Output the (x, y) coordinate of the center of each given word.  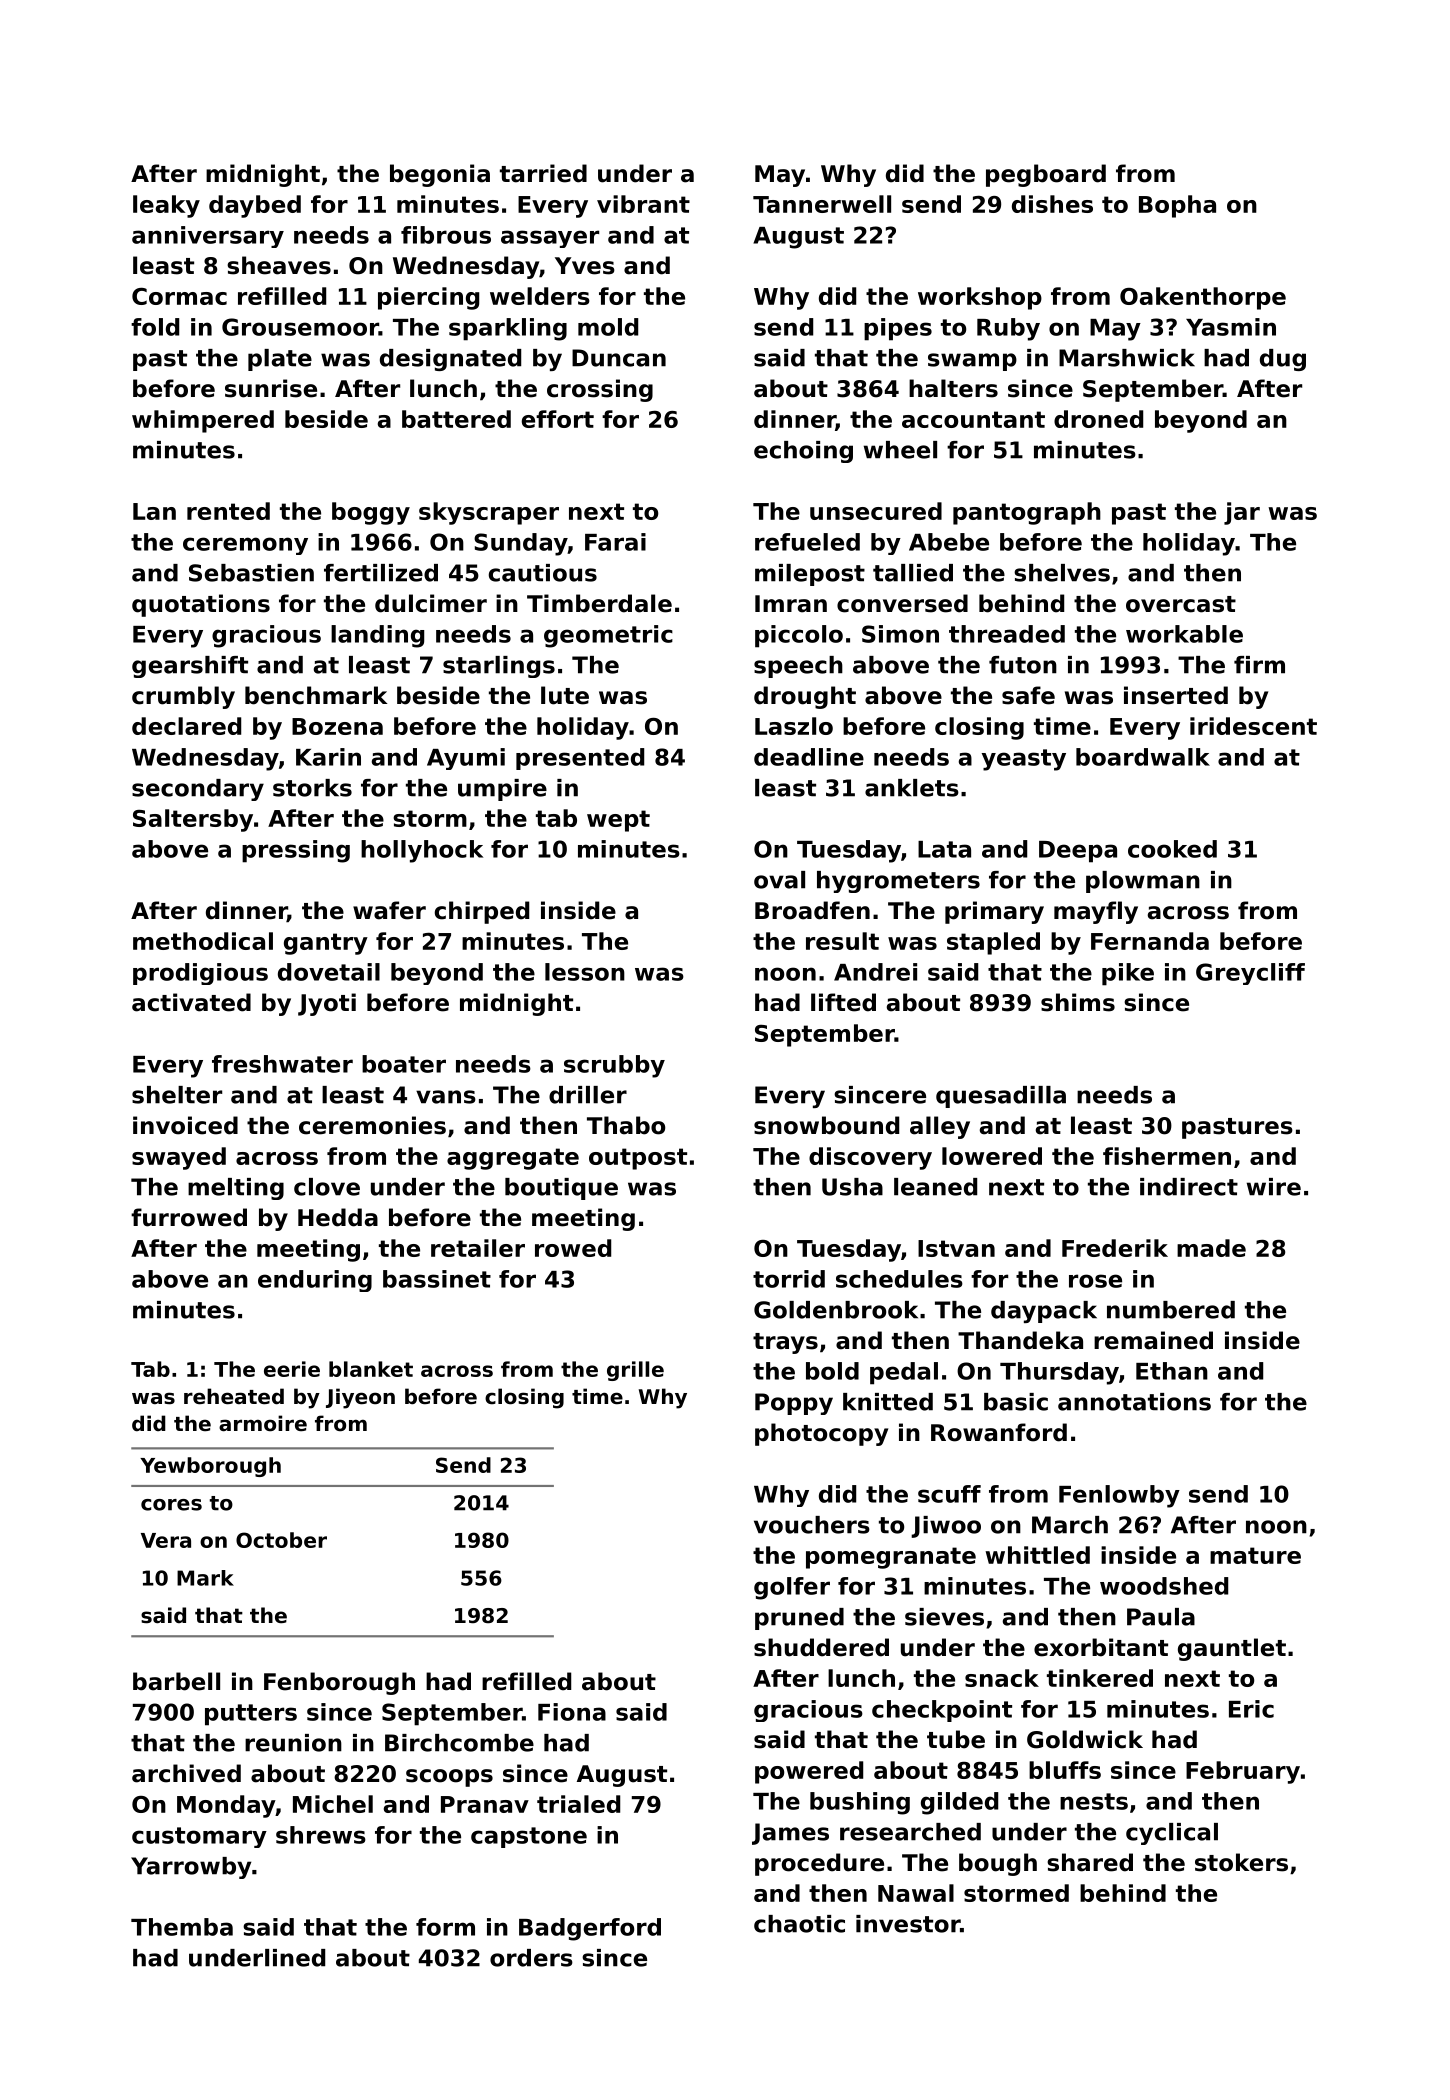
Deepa (1078, 852)
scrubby (614, 1066)
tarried (543, 173)
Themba (182, 1927)
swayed (179, 1158)
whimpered (203, 421)
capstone (529, 1837)
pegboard (1046, 175)
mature (1255, 1555)
